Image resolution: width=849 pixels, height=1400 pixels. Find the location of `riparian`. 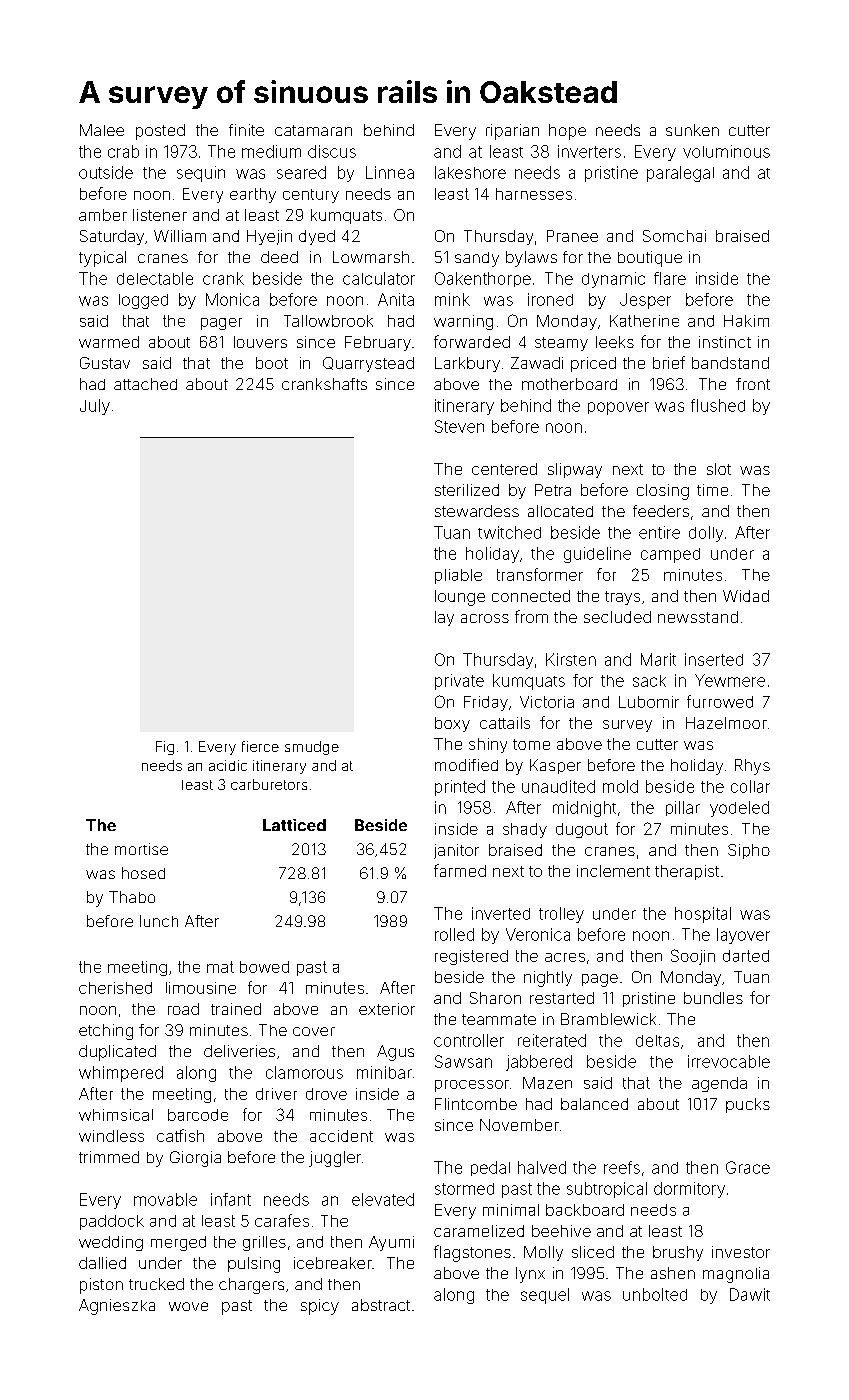

riparian is located at coordinates (512, 132).
